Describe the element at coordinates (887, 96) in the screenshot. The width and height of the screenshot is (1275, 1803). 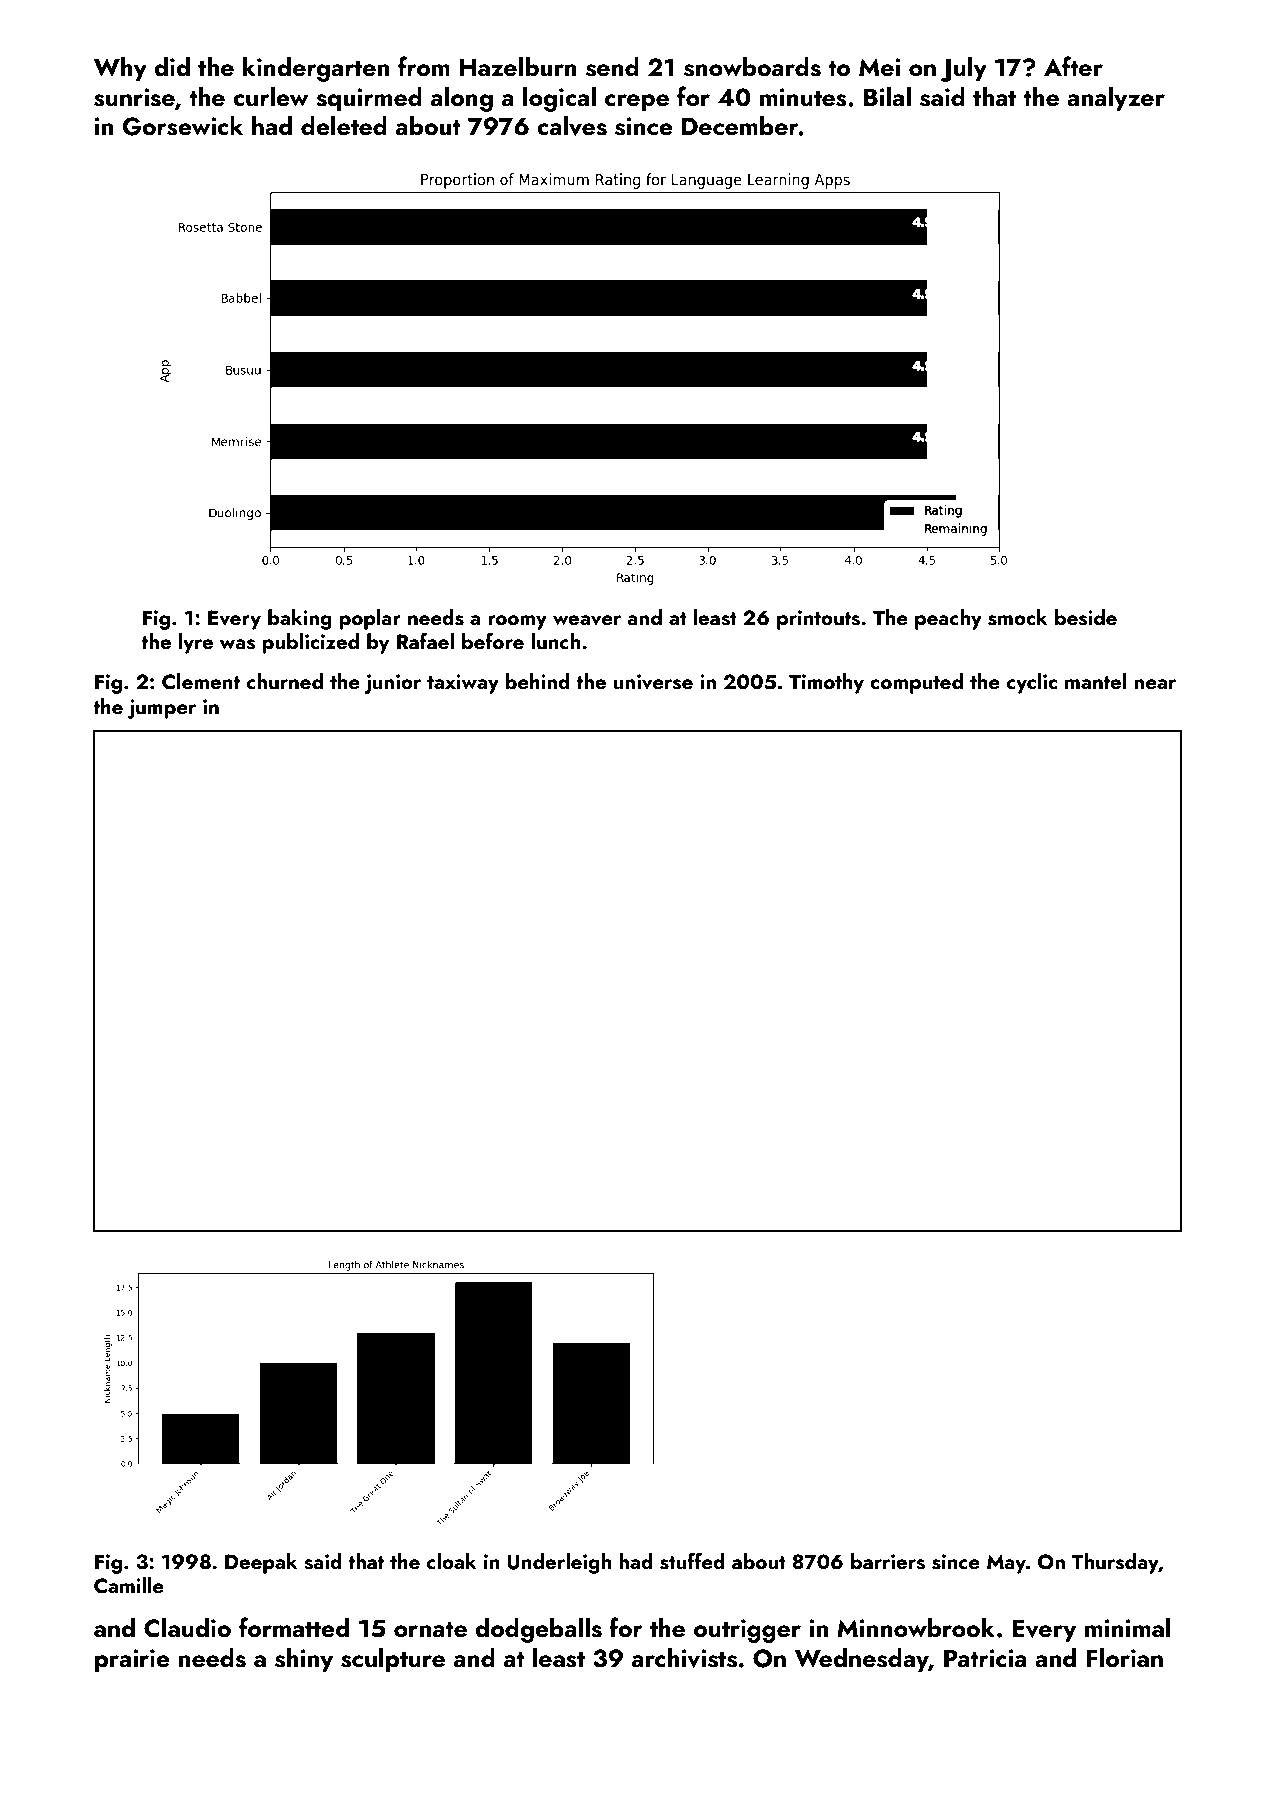
I see `Bilal` at that location.
